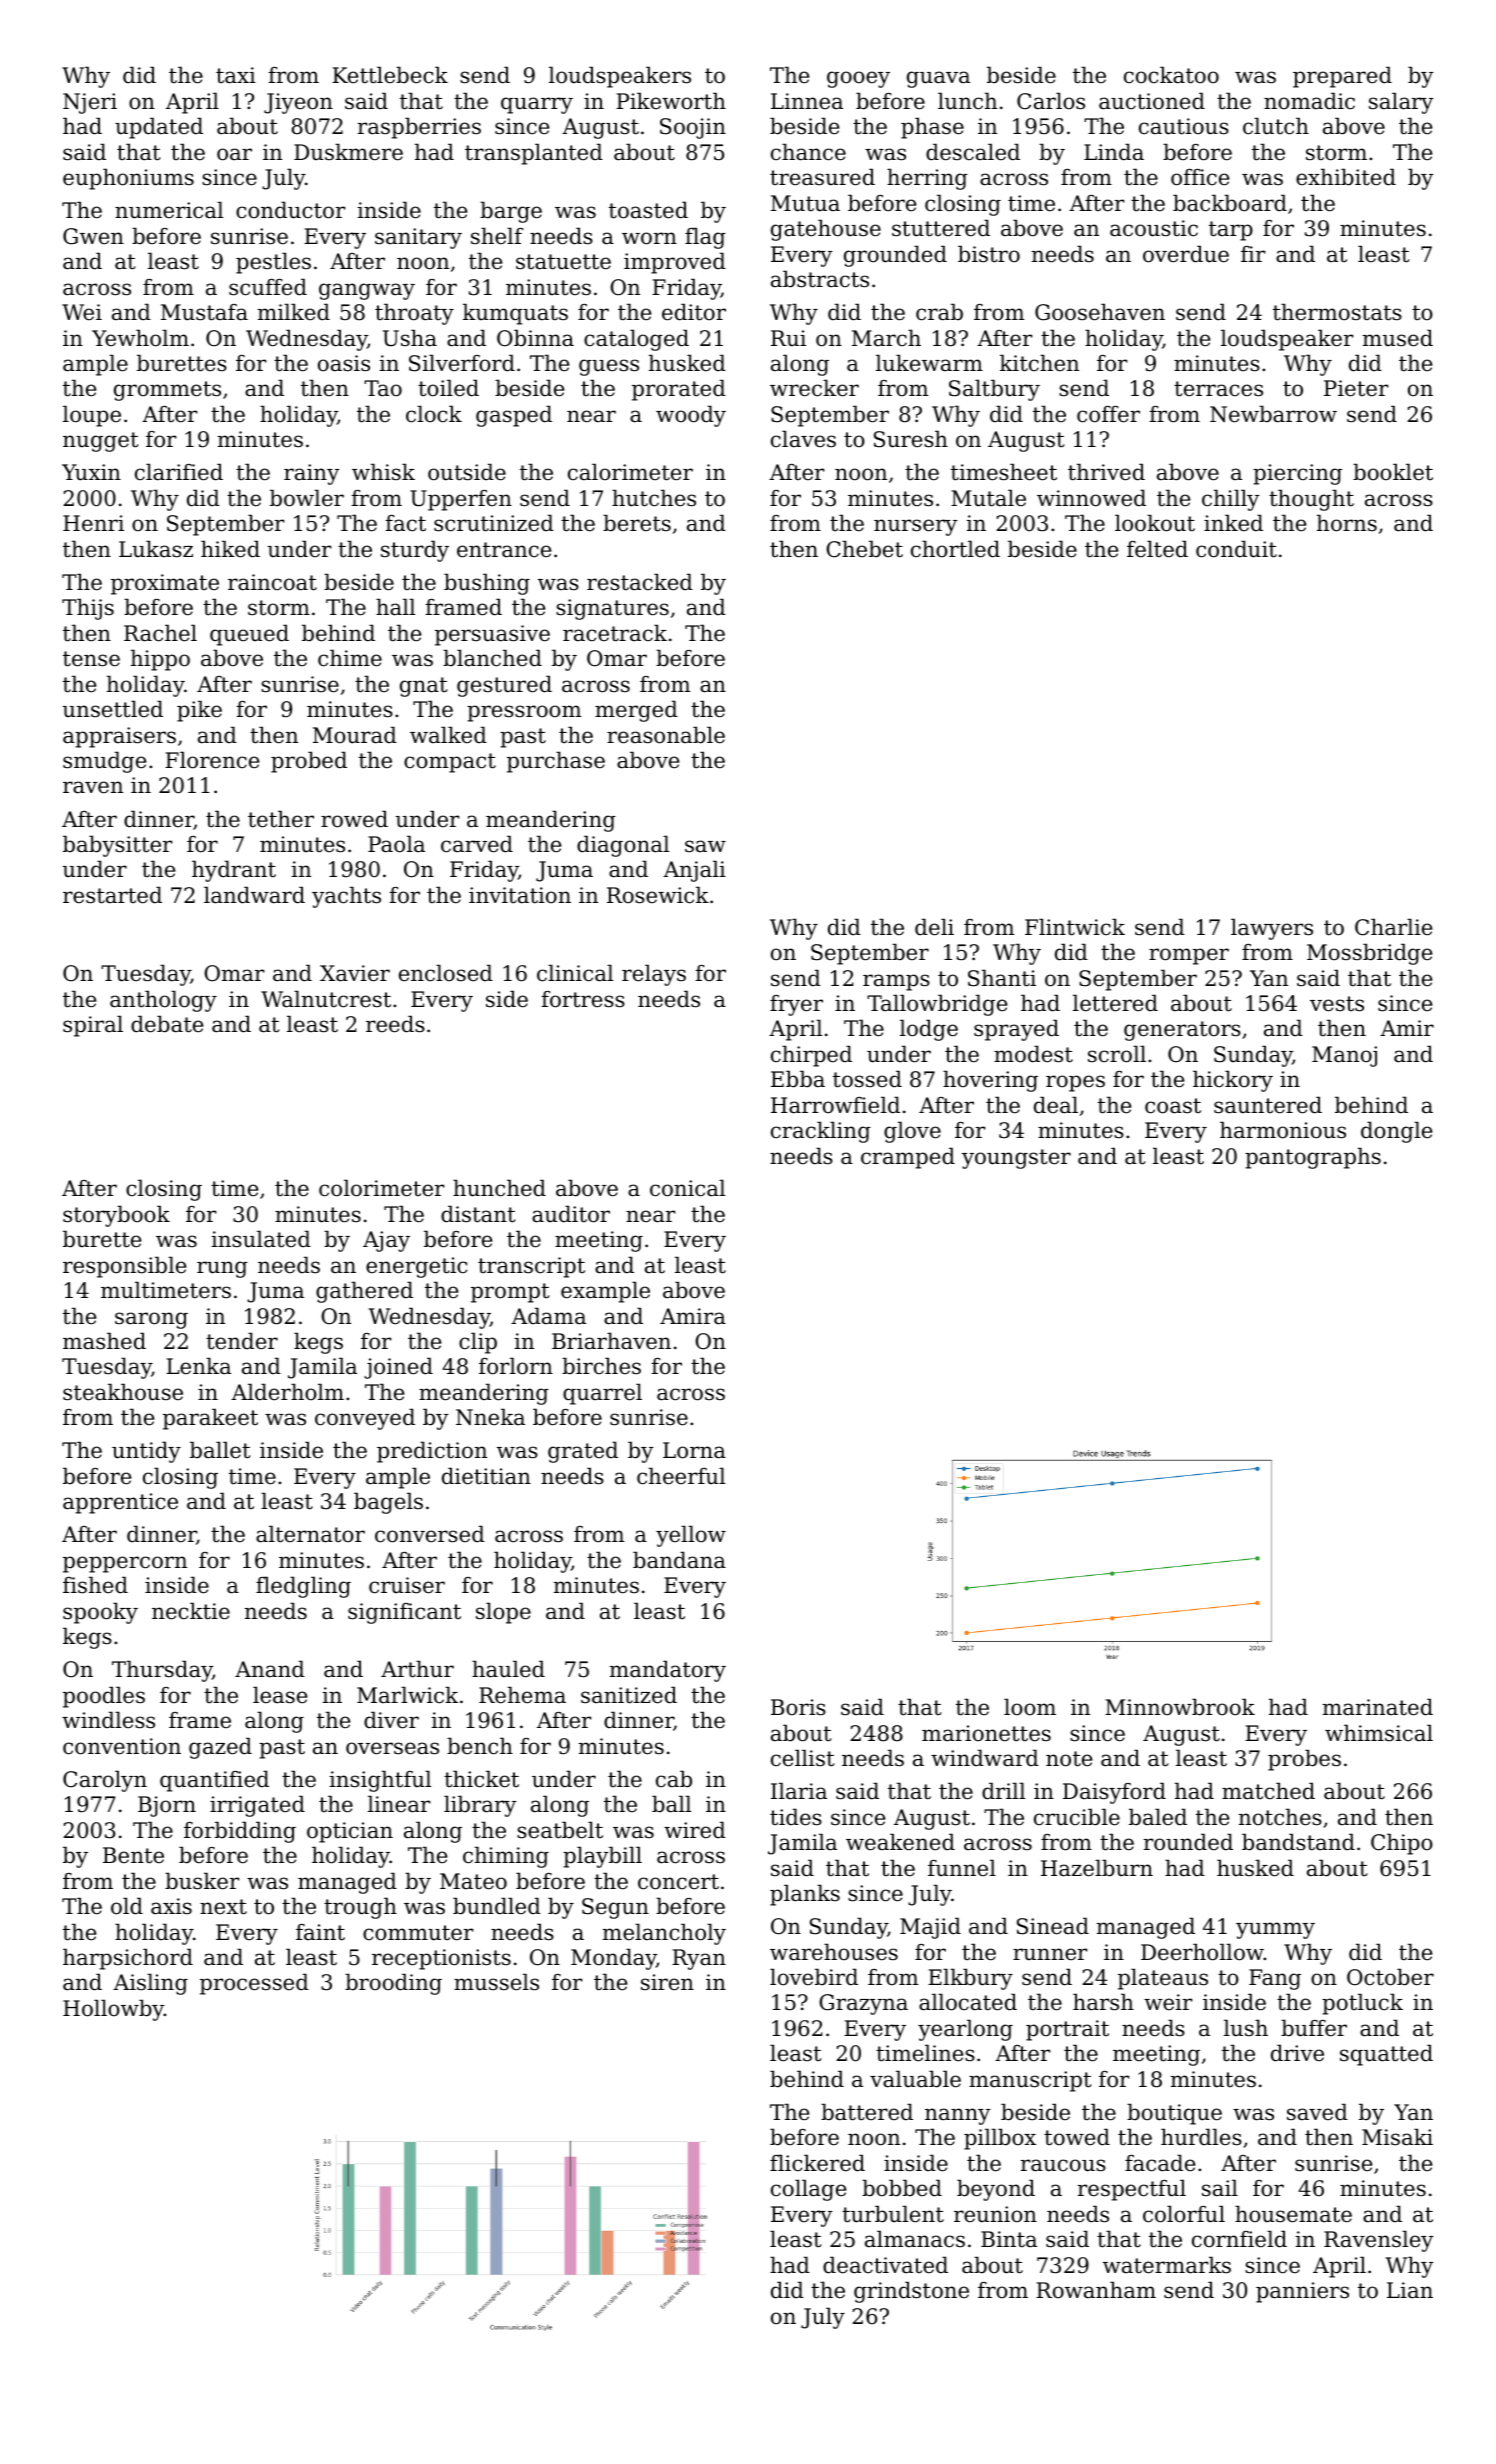 This image has height=2464, width=1496. What do you see at coordinates (93, 236) in the image?
I see `Gwen` at bounding box center [93, 236].
